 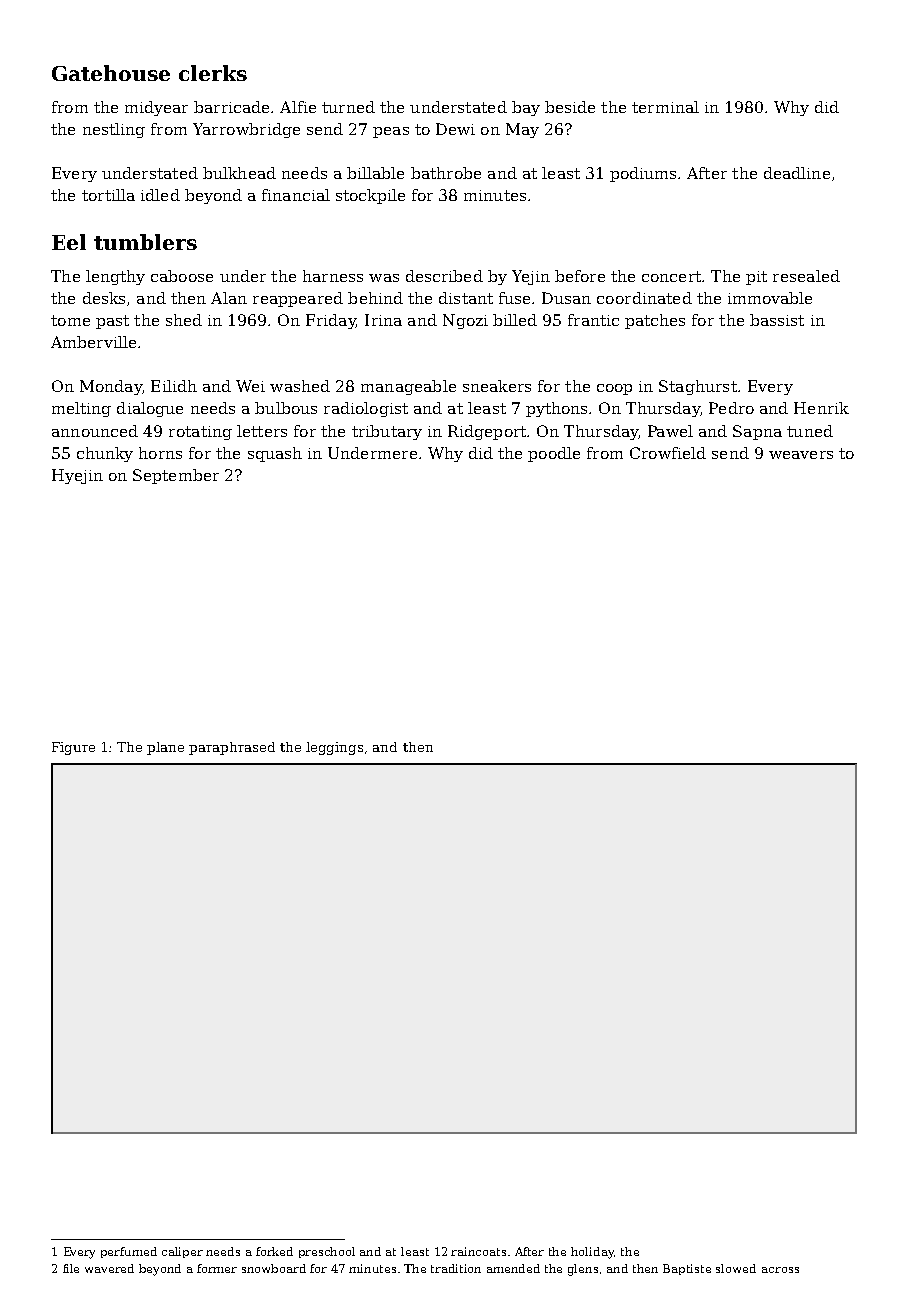 What do you see at coordinates (797, 173) in the page?
I see `deadline` at bounding box center [797, 173].
